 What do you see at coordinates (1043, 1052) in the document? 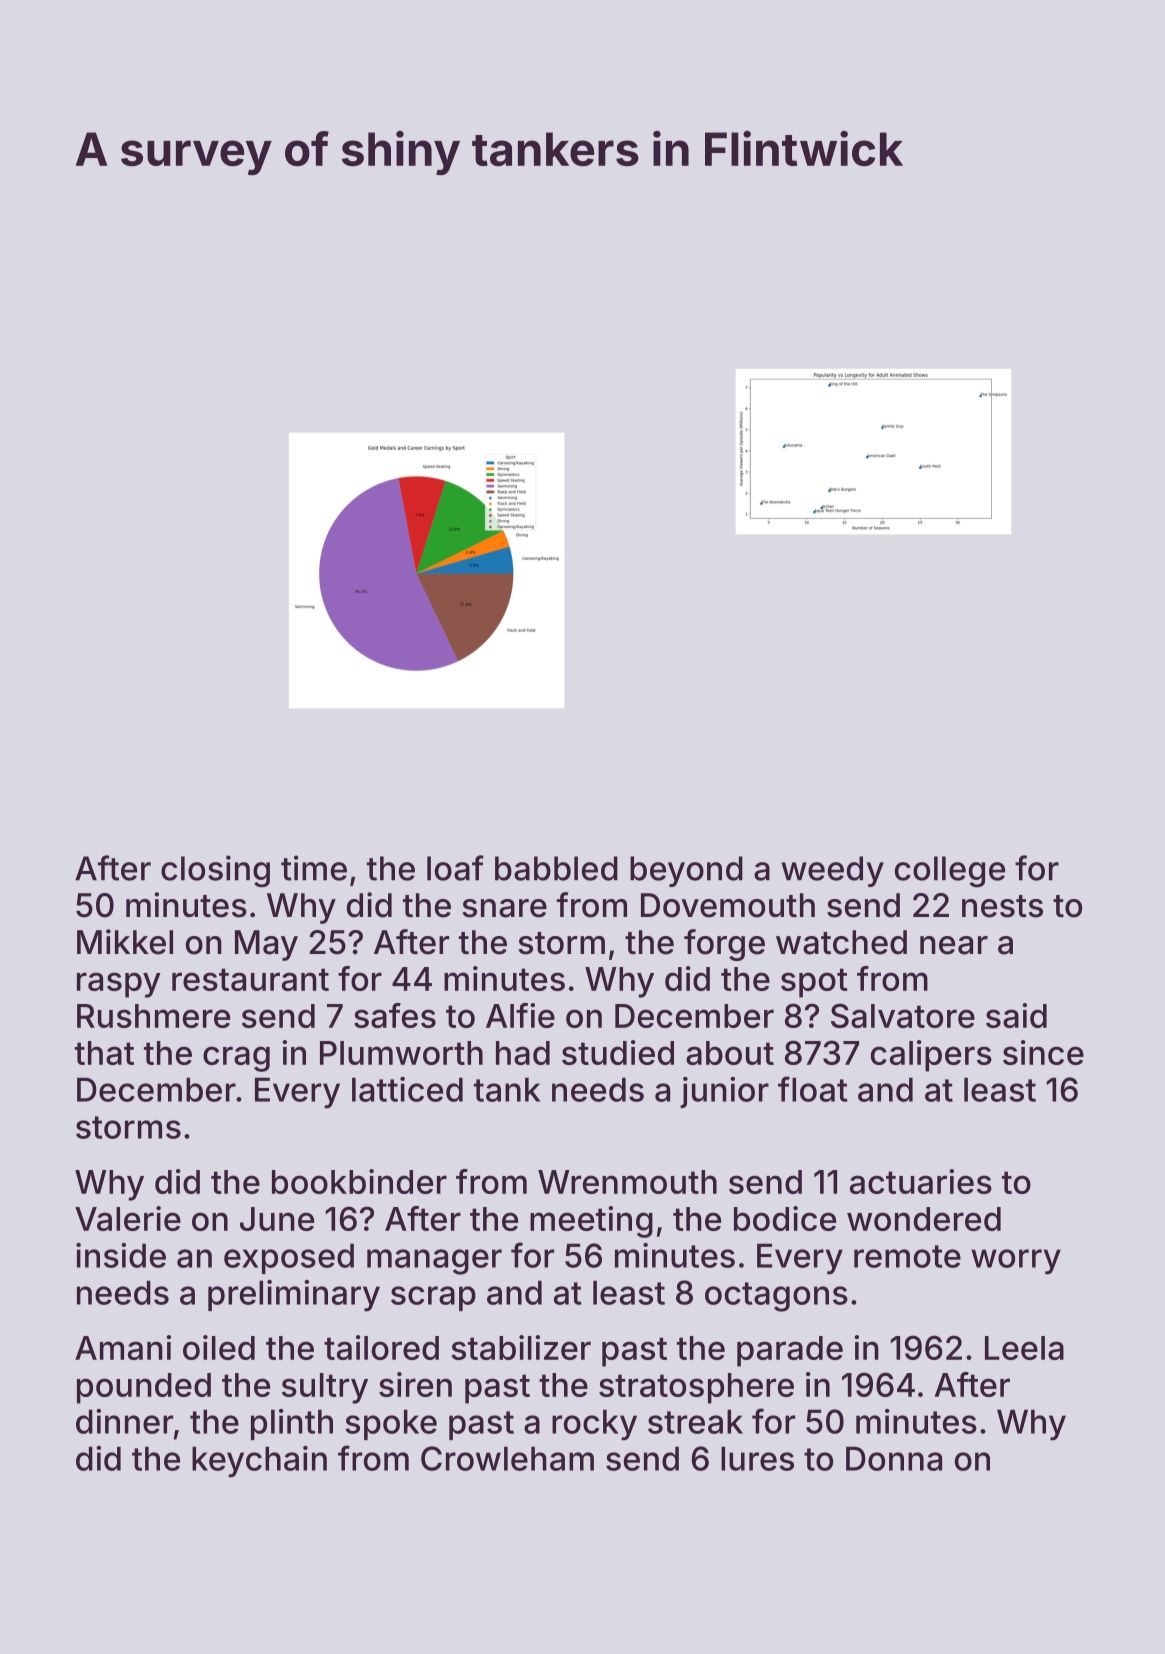
I see `since` at bounding box center [1043, 1052].
